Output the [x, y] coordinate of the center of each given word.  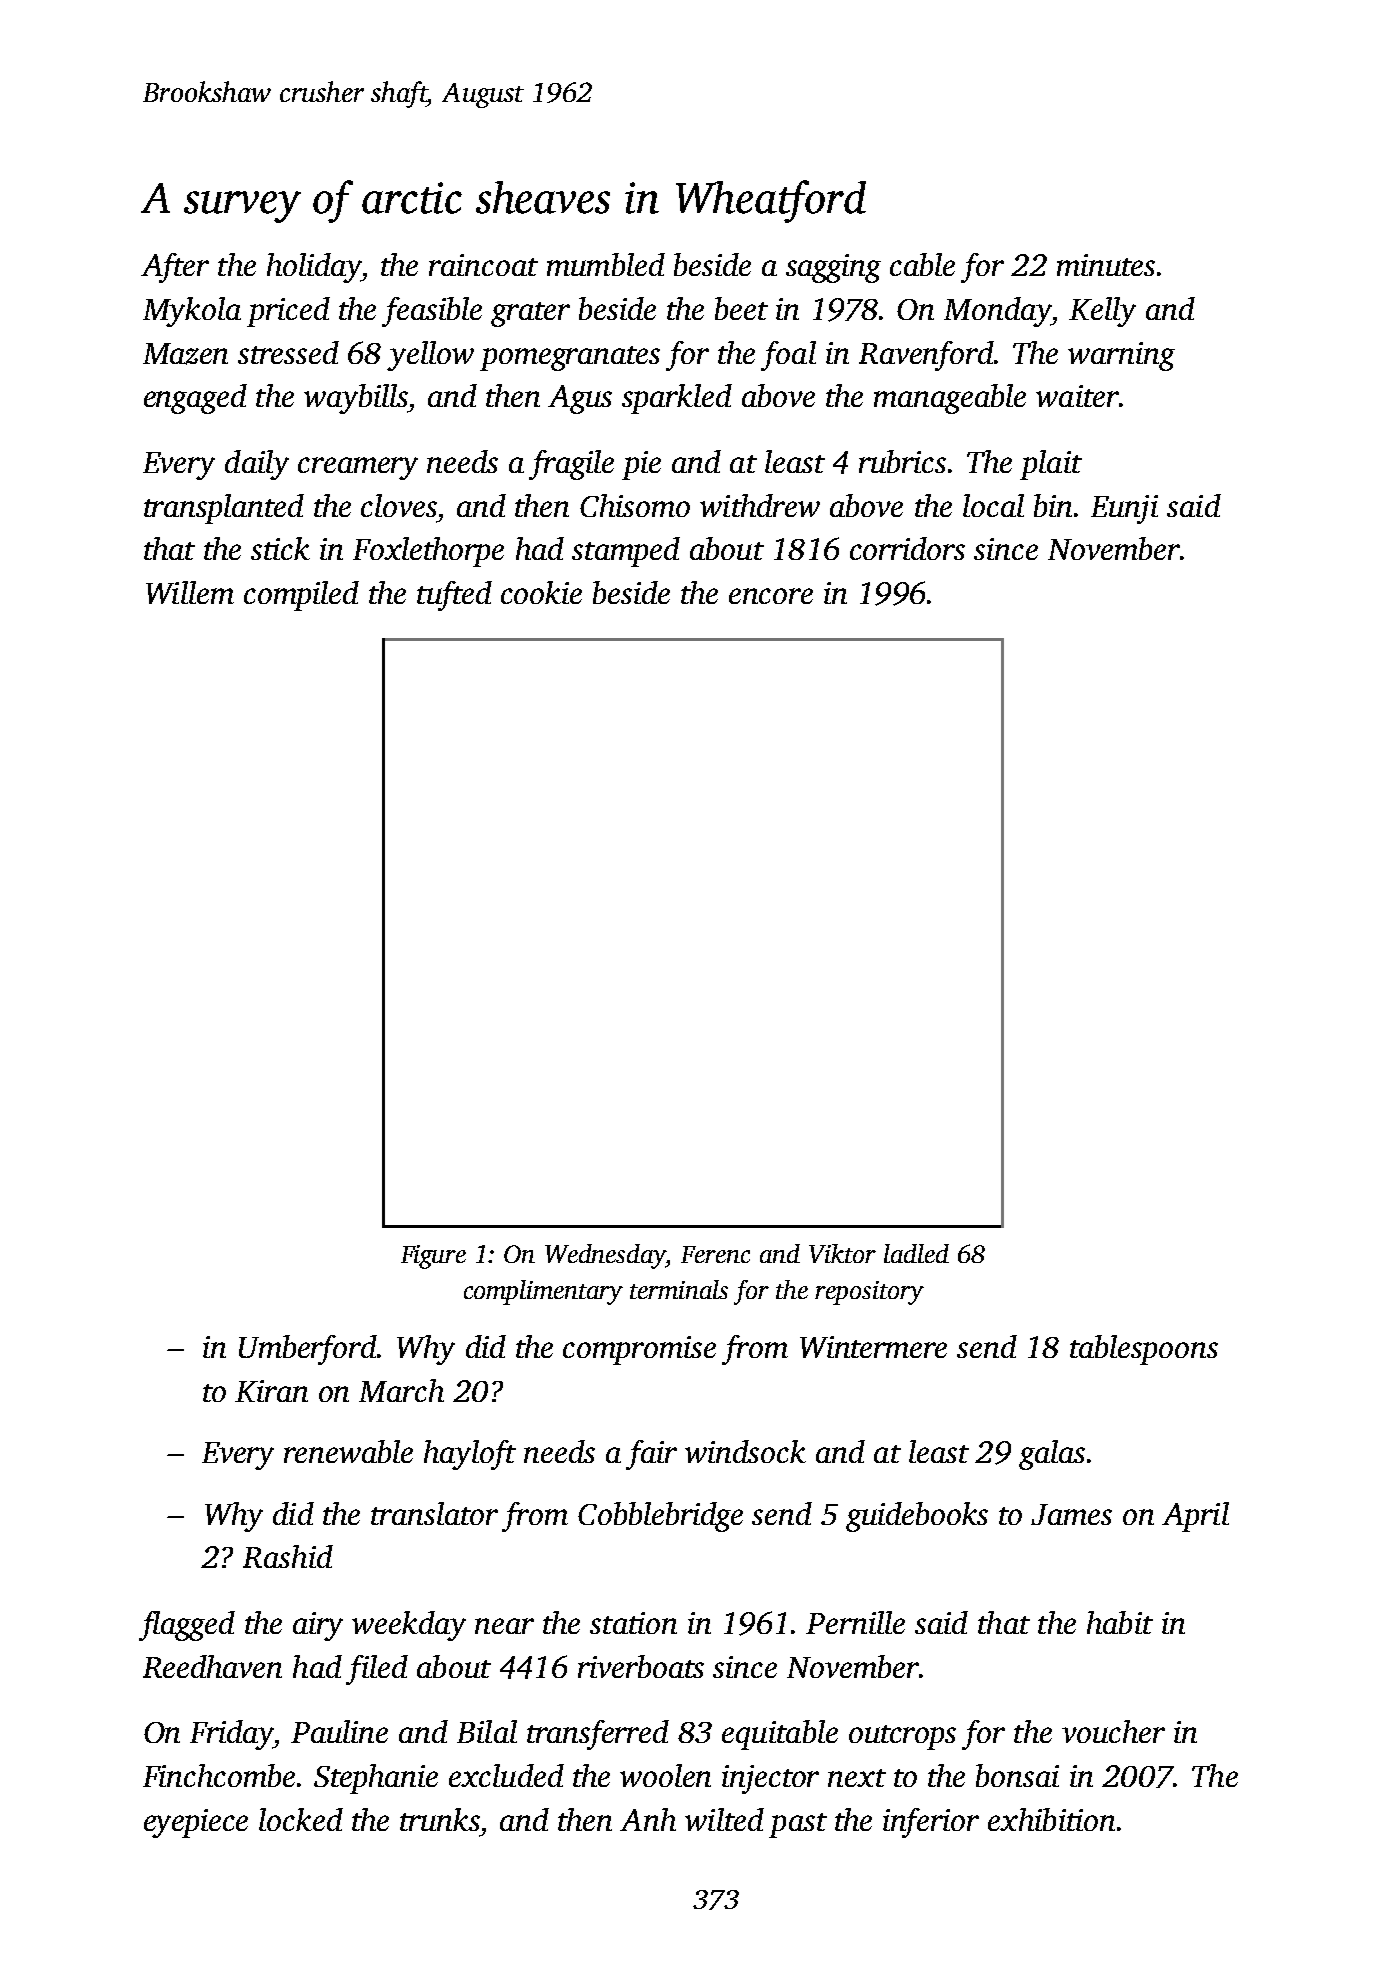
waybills [356, 399]
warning [1121, 356]
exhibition [1051, 1819]
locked [301, 1819]
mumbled [606, 264]
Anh [648, 1819]
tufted [454, 596]
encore [771, 596]
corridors [907, 548]
